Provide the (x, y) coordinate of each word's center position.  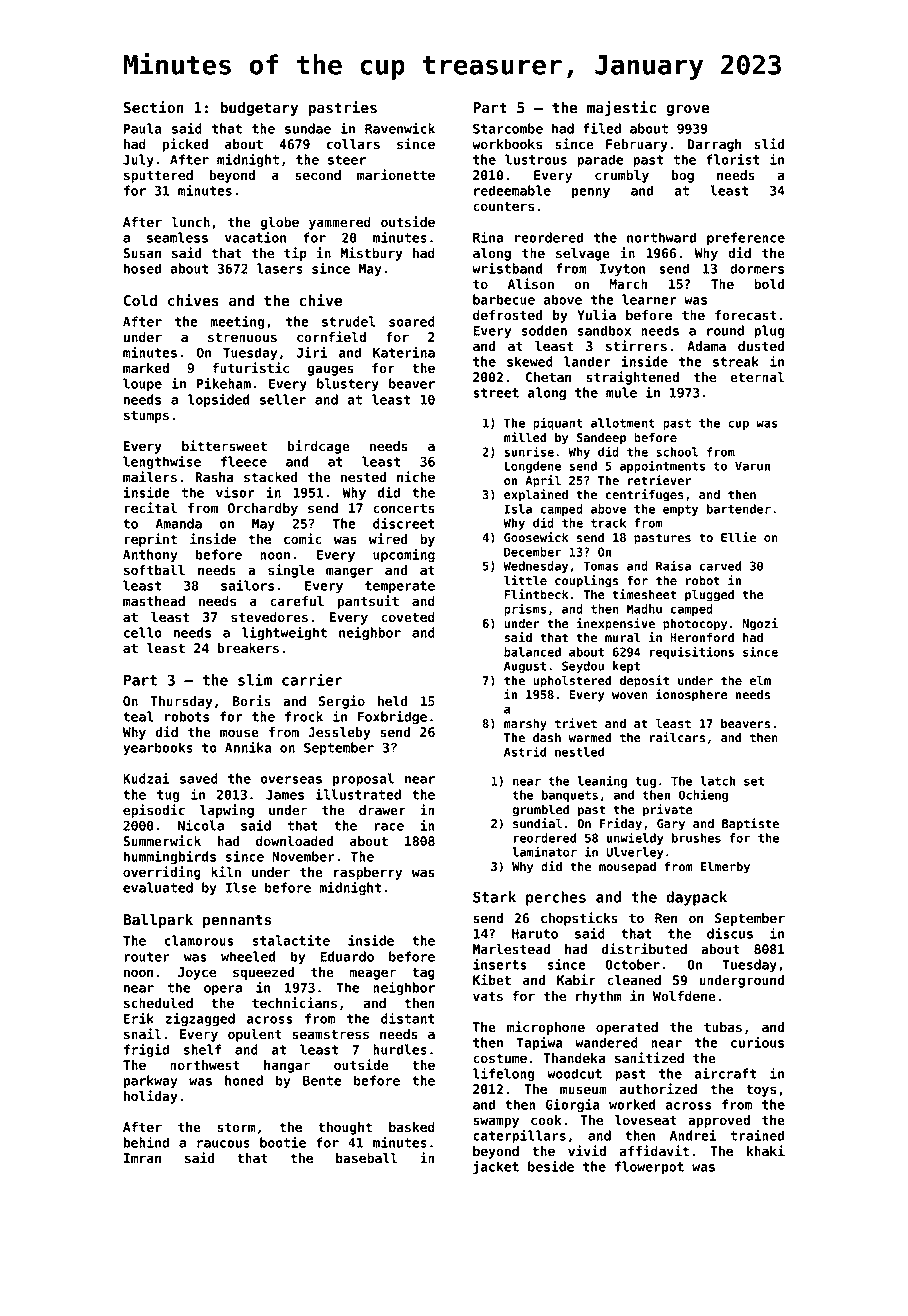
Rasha (214, 477)
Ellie (738, 537)
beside (551, 1166)
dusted (761, 346)
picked (185, 145)
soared (412, 321)
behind (146, 1142)
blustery (348, 384)
